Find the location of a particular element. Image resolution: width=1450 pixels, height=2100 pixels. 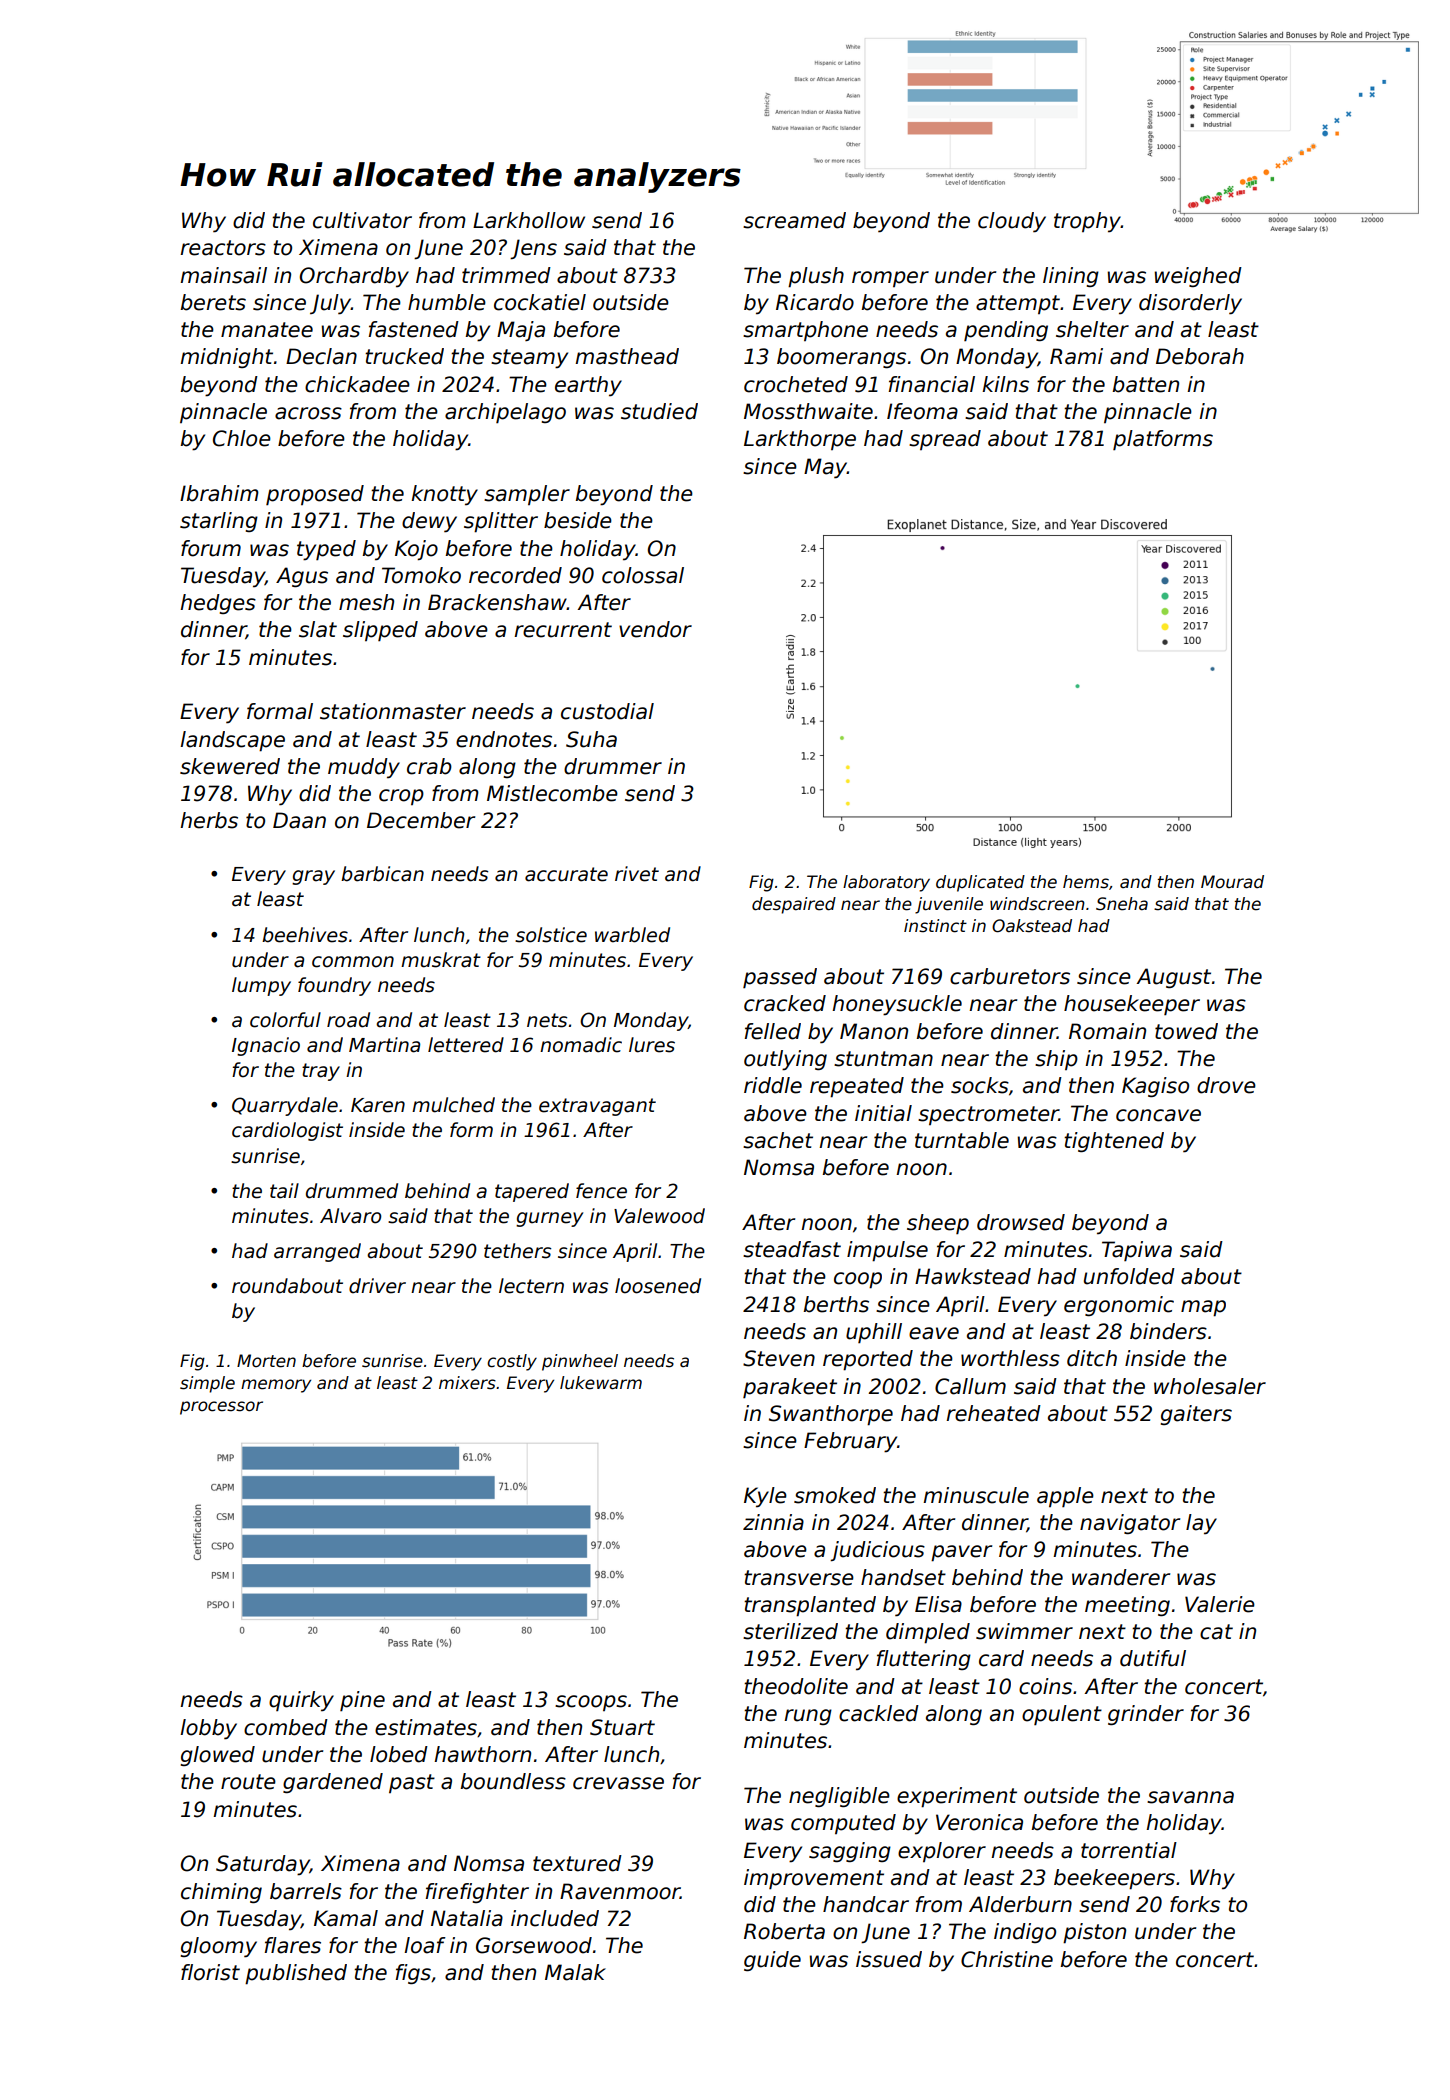

fastened is located at coordinates (414, 329).
